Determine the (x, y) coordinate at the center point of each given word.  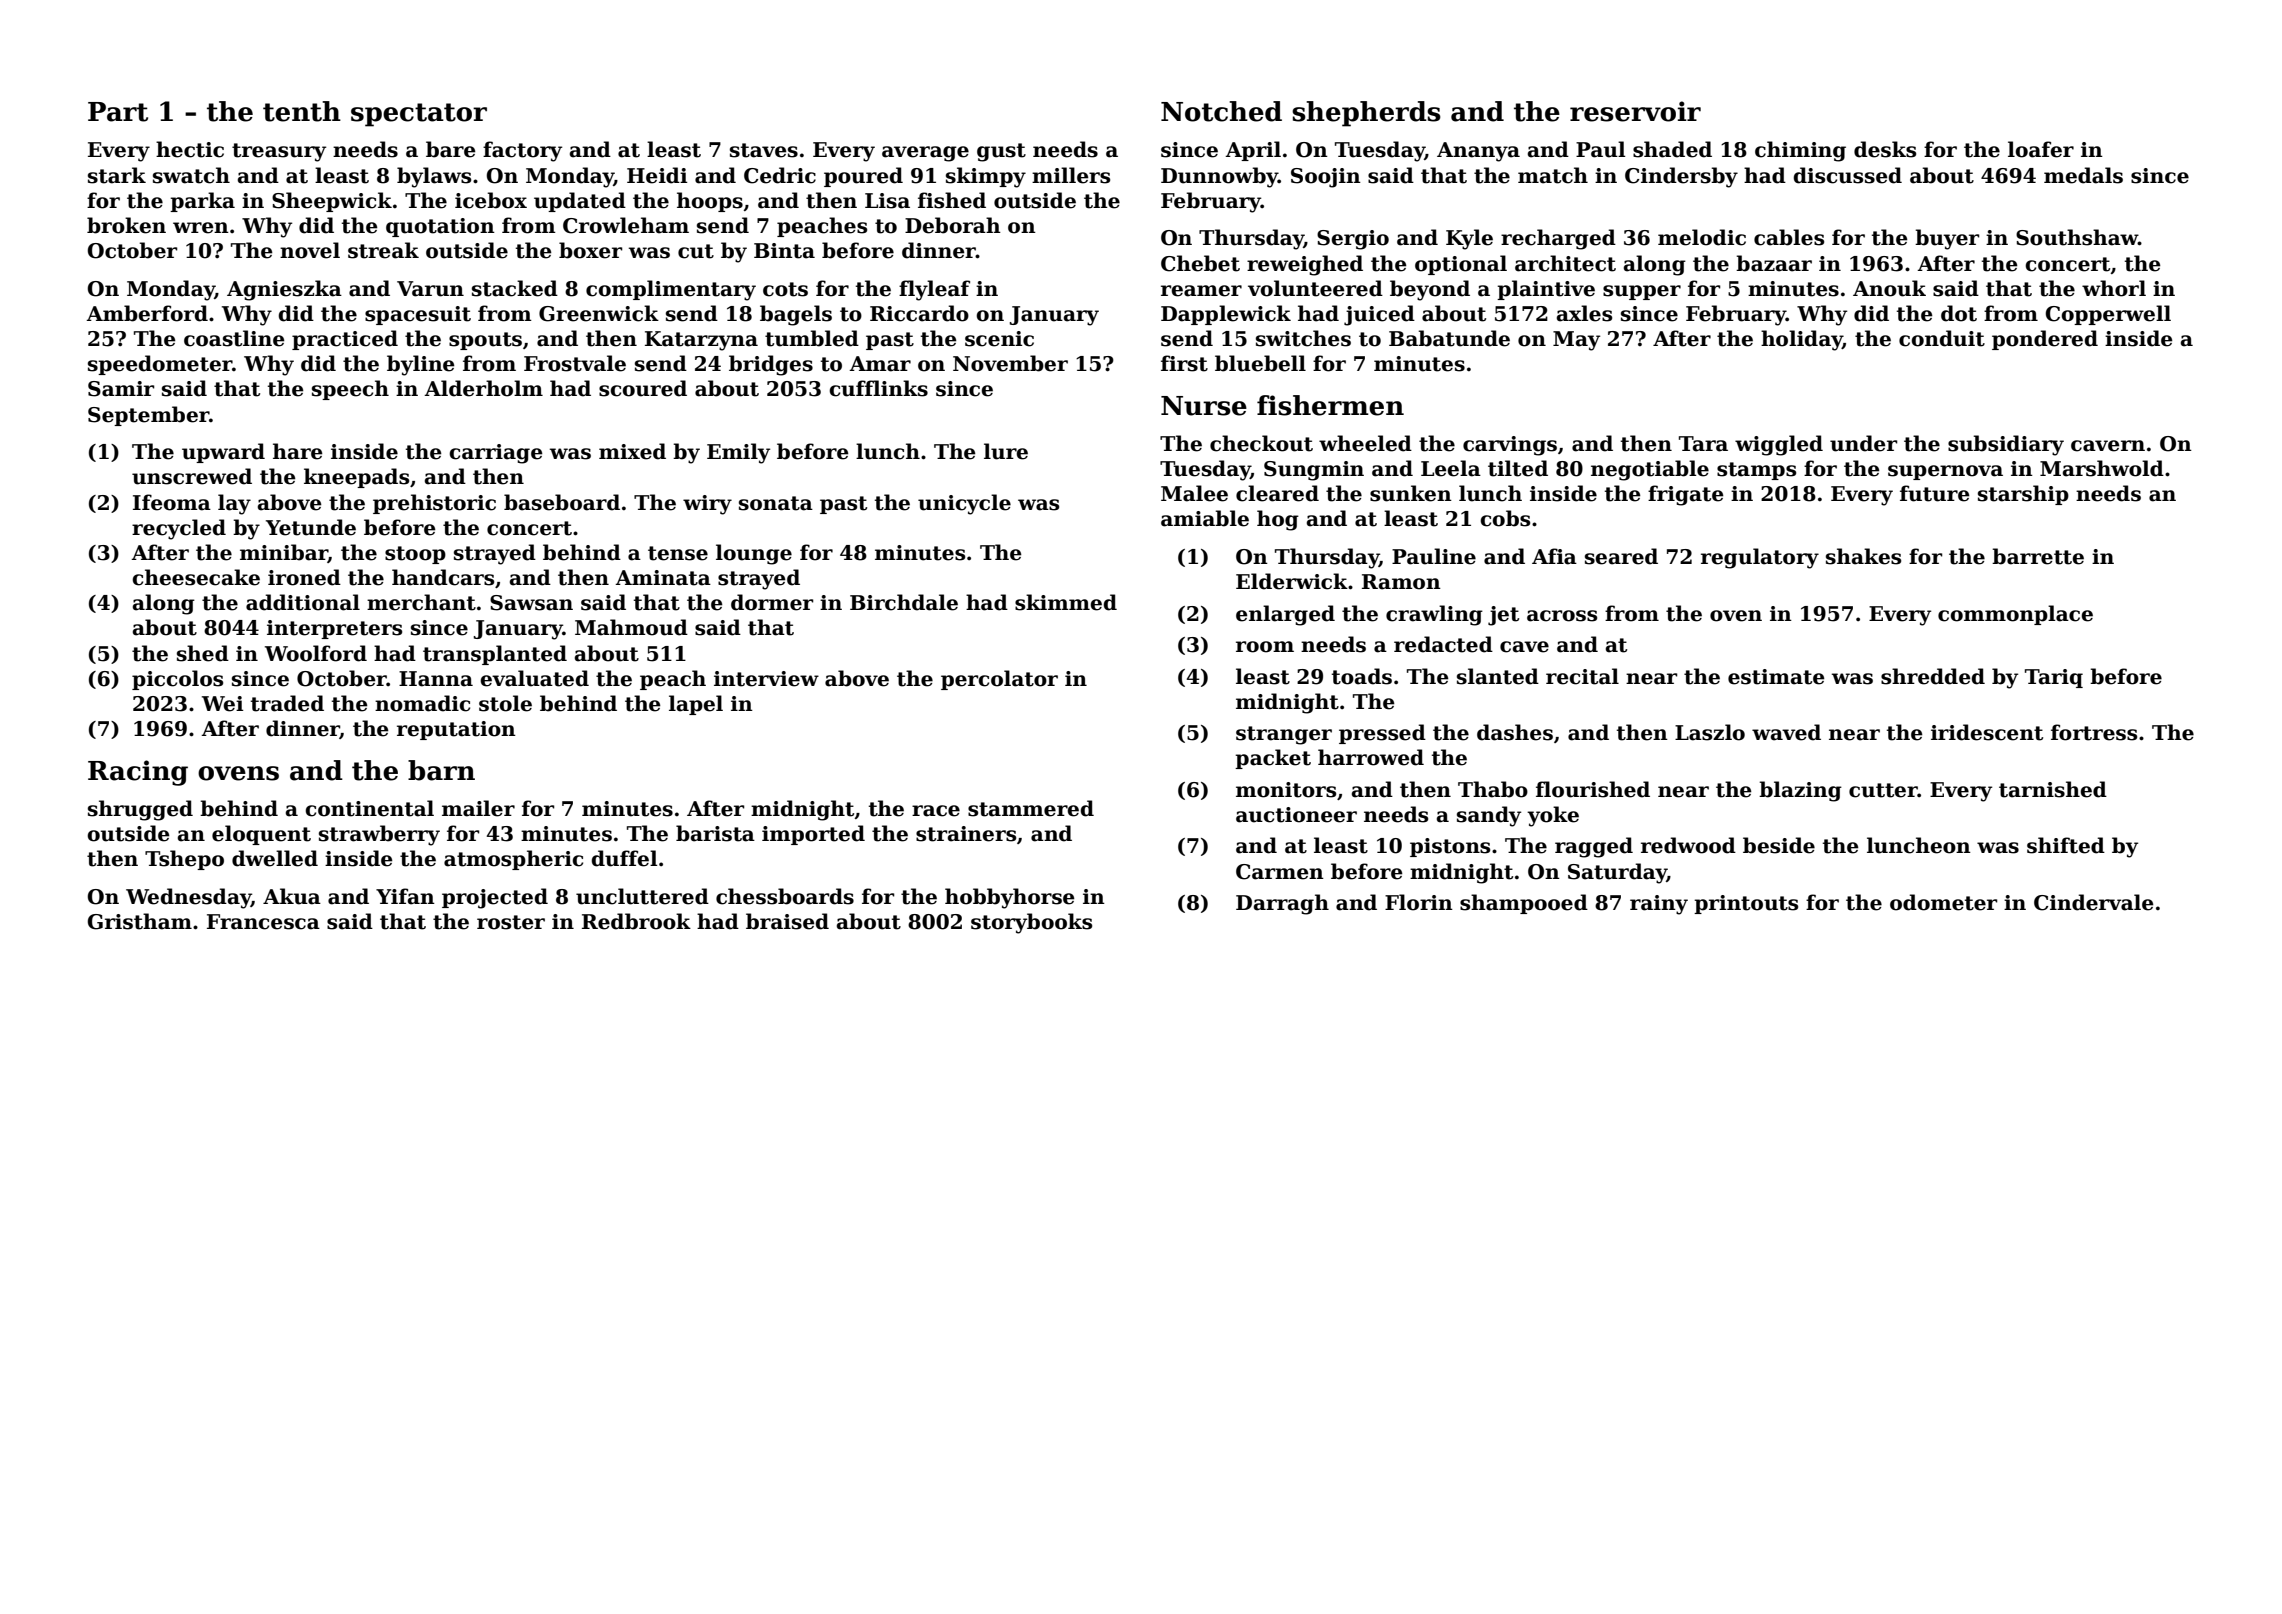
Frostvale (575, 363)
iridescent (1987, 732)
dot (1959, 313)
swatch (191, 175)
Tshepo (184, 860)
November (1010, 363)
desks (1885, 149)
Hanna (436, 679)
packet (1273, 759)
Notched (1221, 111)
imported (813, 835)
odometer (1943, 902)
